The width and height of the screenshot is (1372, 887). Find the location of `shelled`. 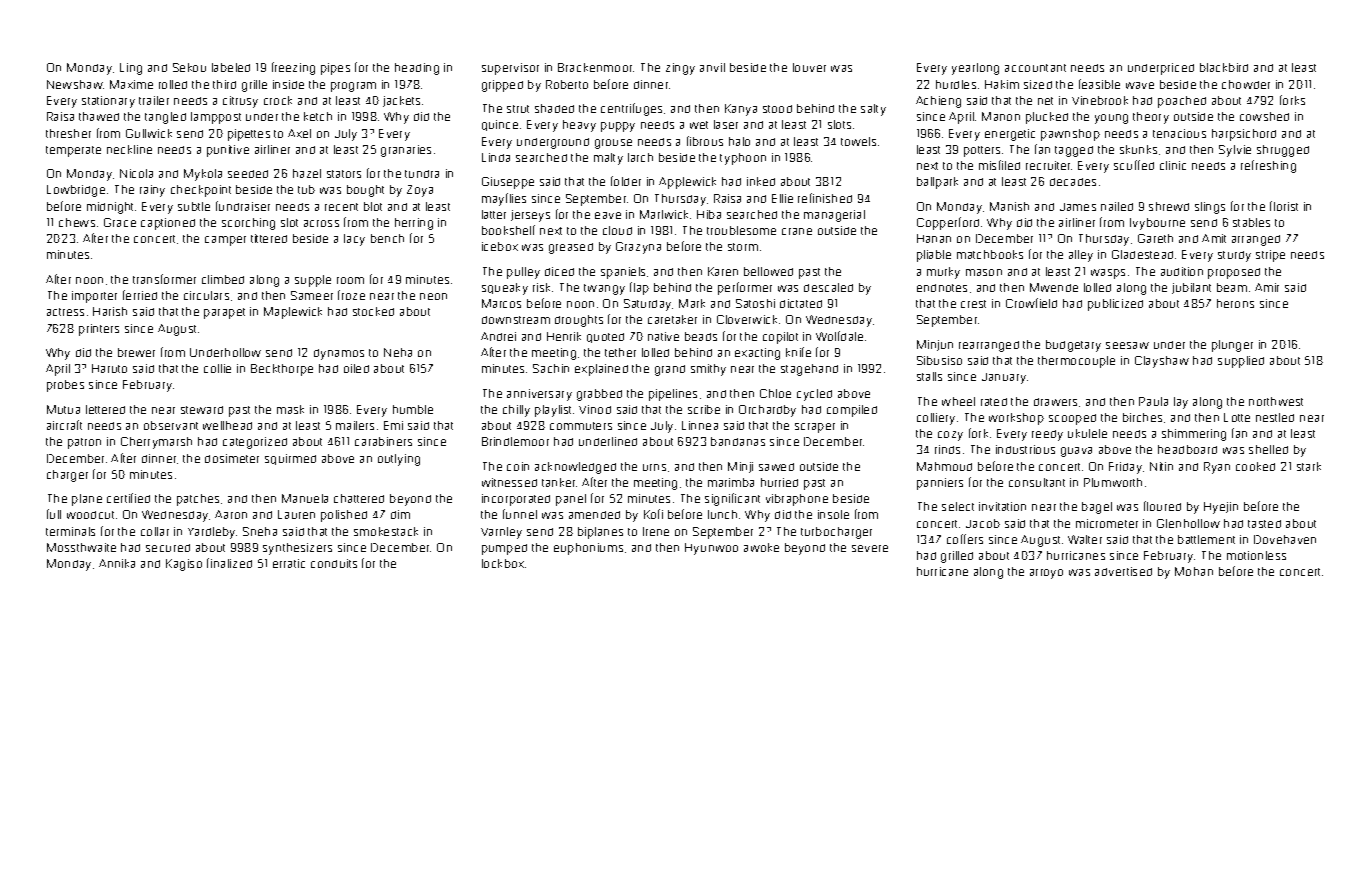

shelled is located at coordinates (1268, 449).
